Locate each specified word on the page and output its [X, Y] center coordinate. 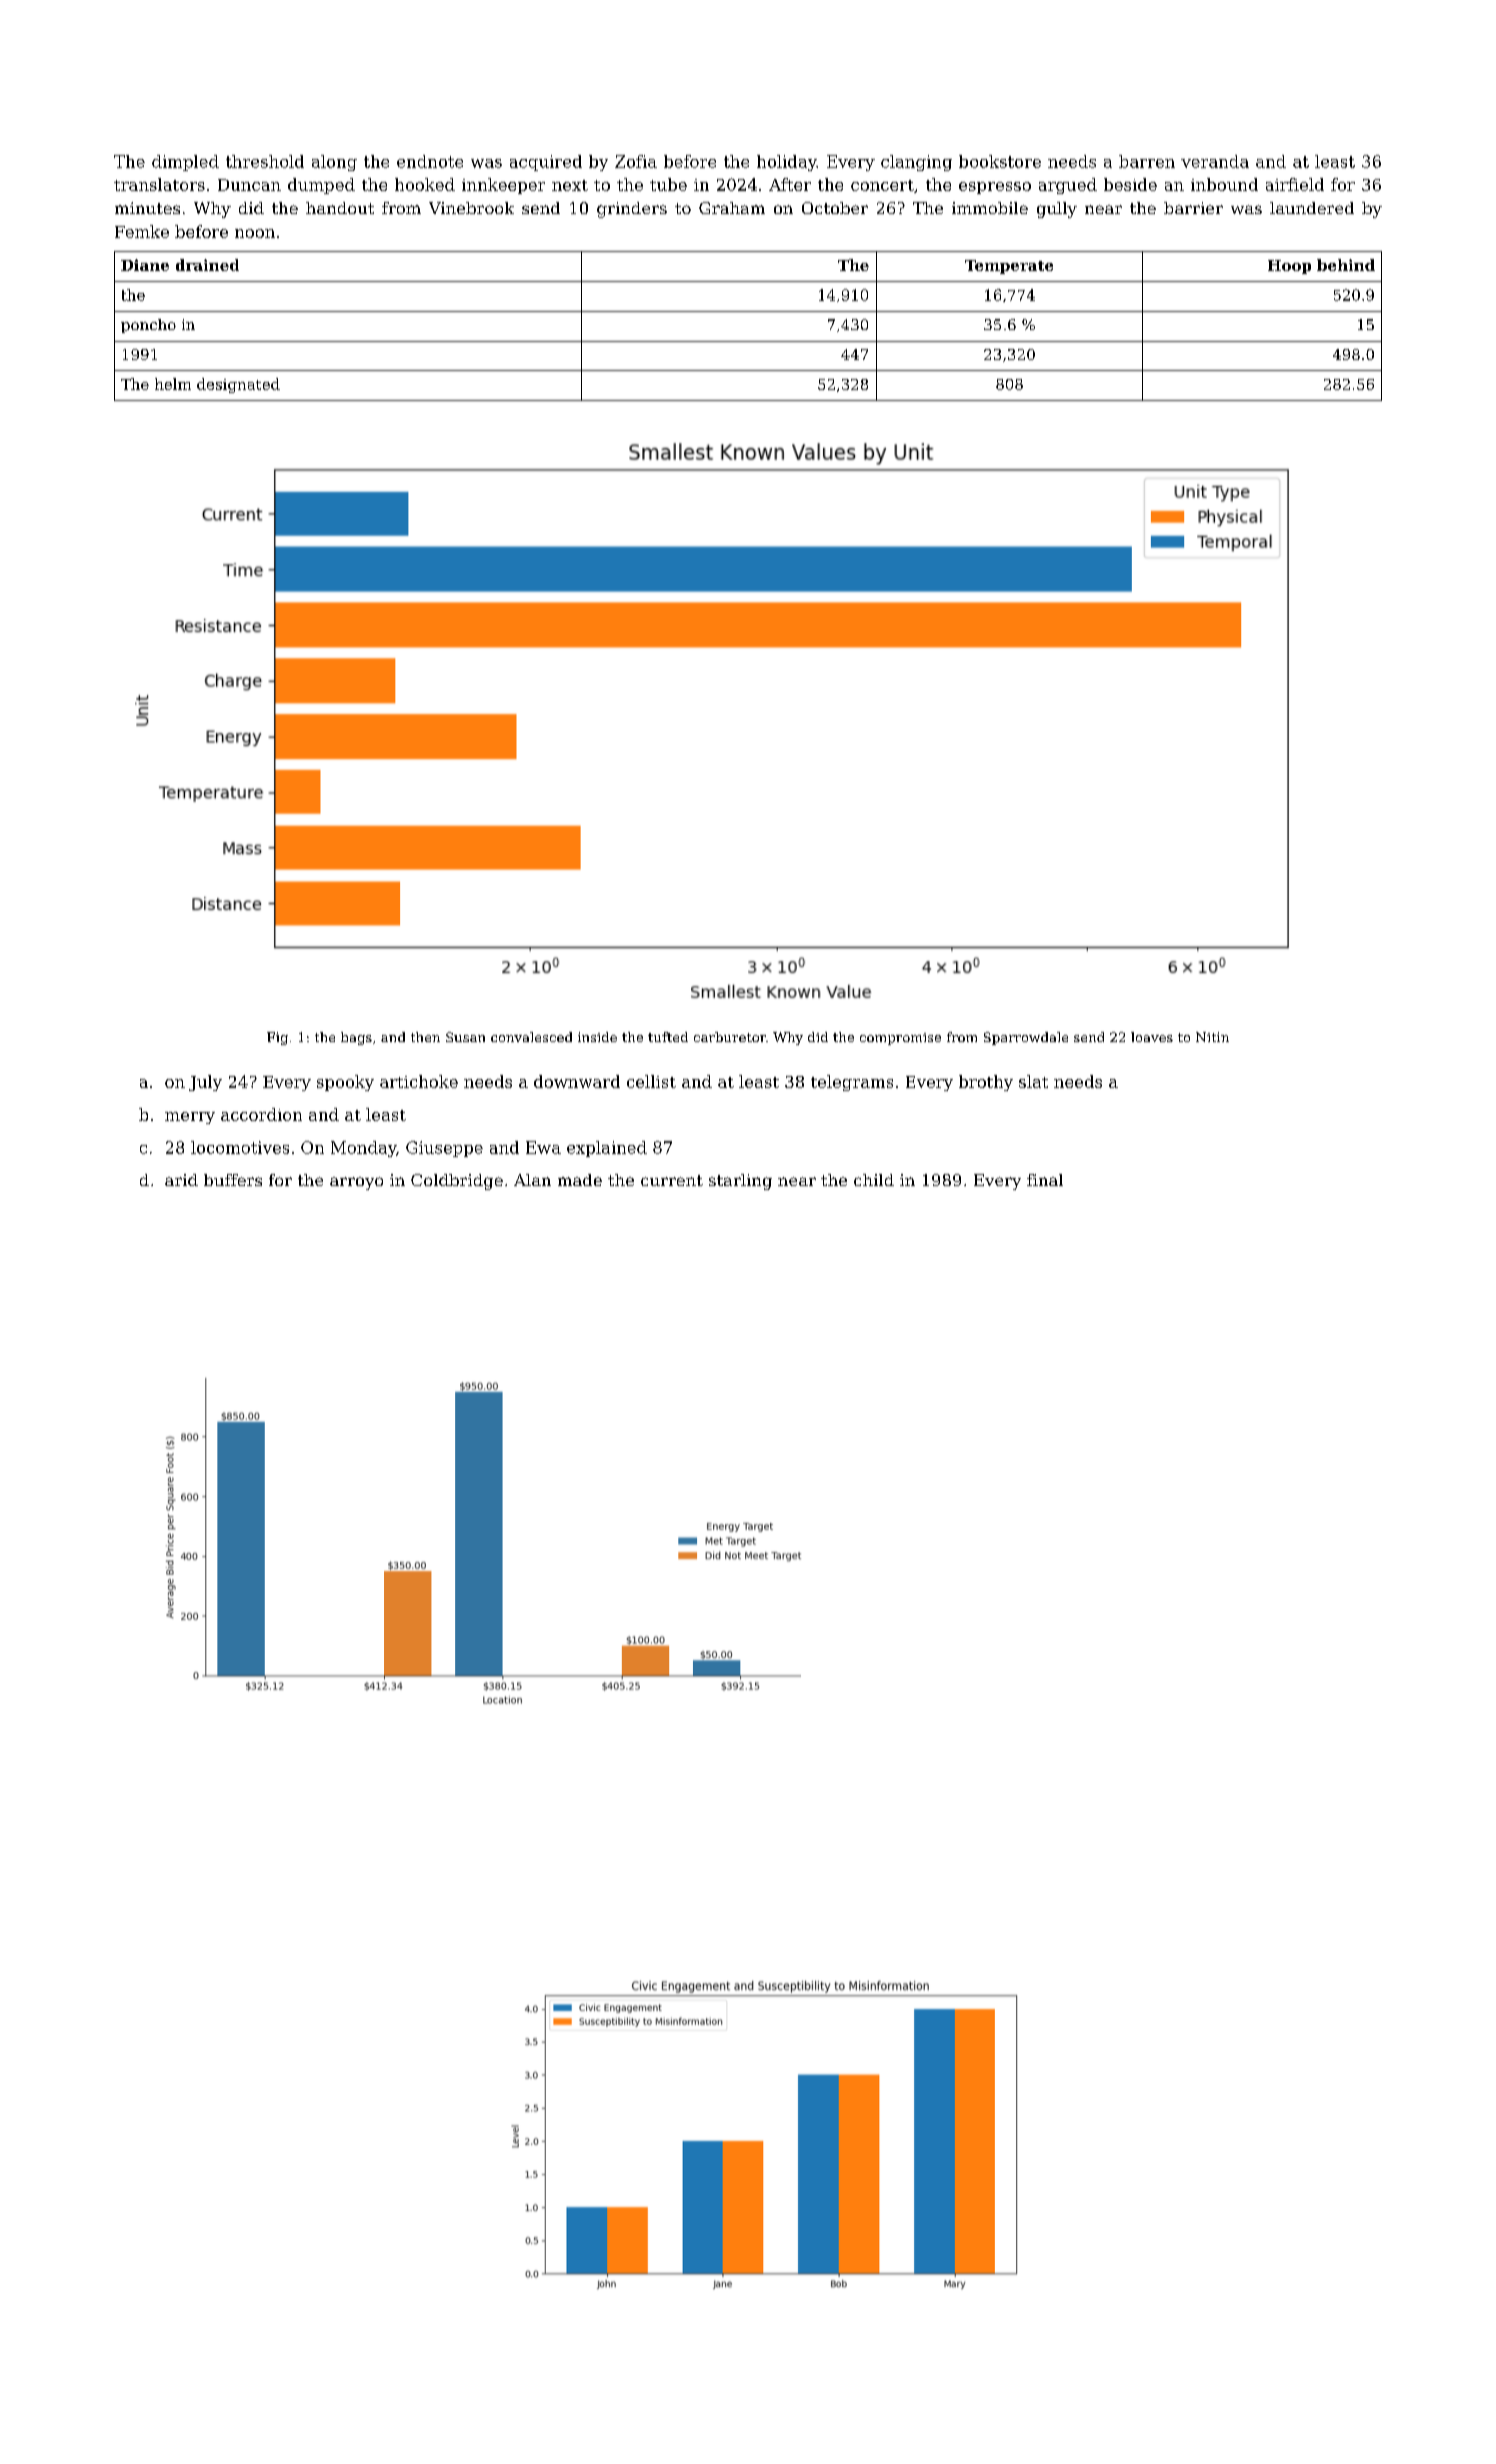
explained [607, 1149]
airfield [1295, 184]
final [1045, 1180]
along [334, 163]
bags [356, 1038]
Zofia [636, 161]
